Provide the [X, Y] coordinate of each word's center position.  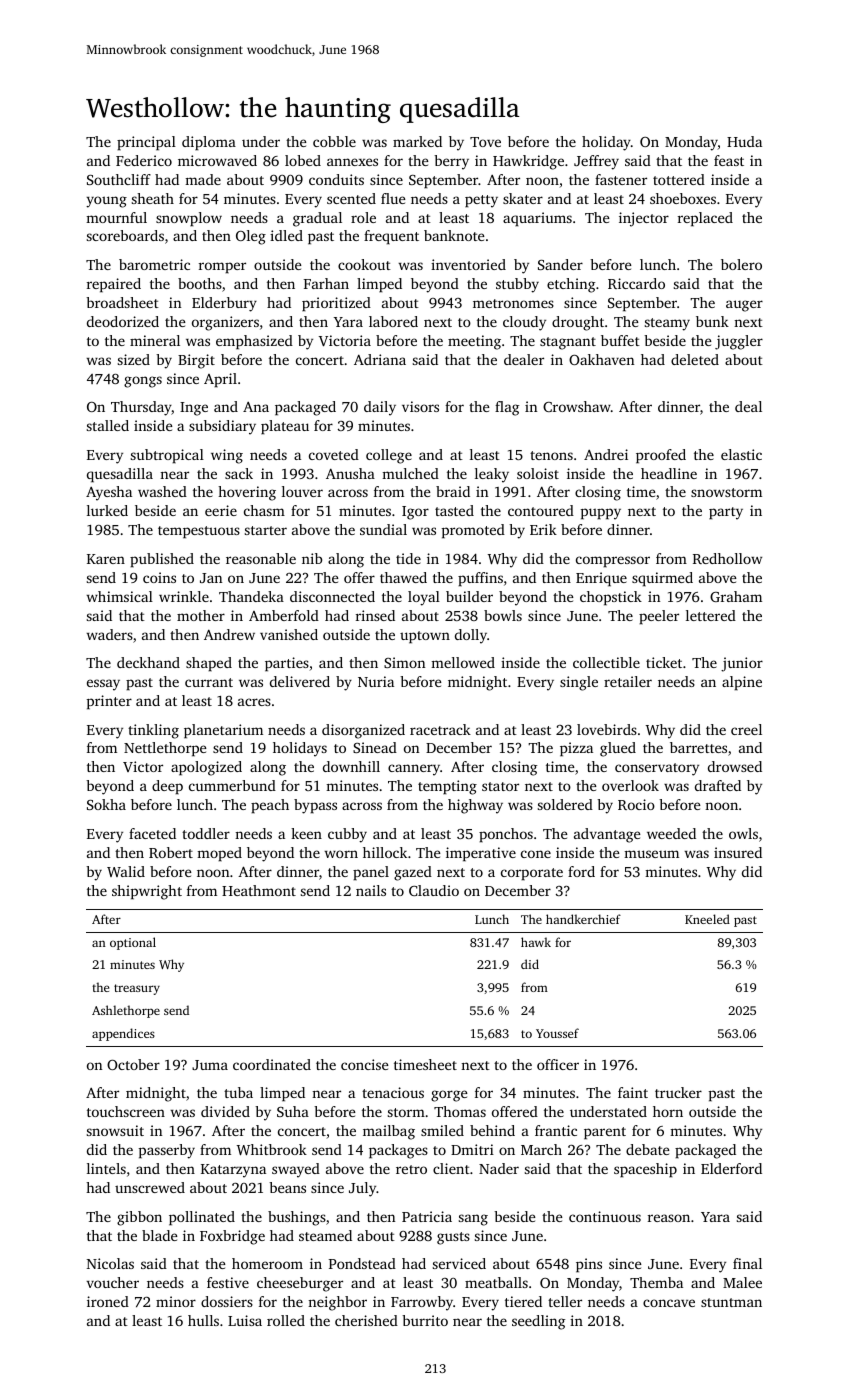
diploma [209, 143]
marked [417, 141]
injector [644, 219]
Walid [126, 871]
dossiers [227, 1301]
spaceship [645, 1170]
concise [365, 1064]
